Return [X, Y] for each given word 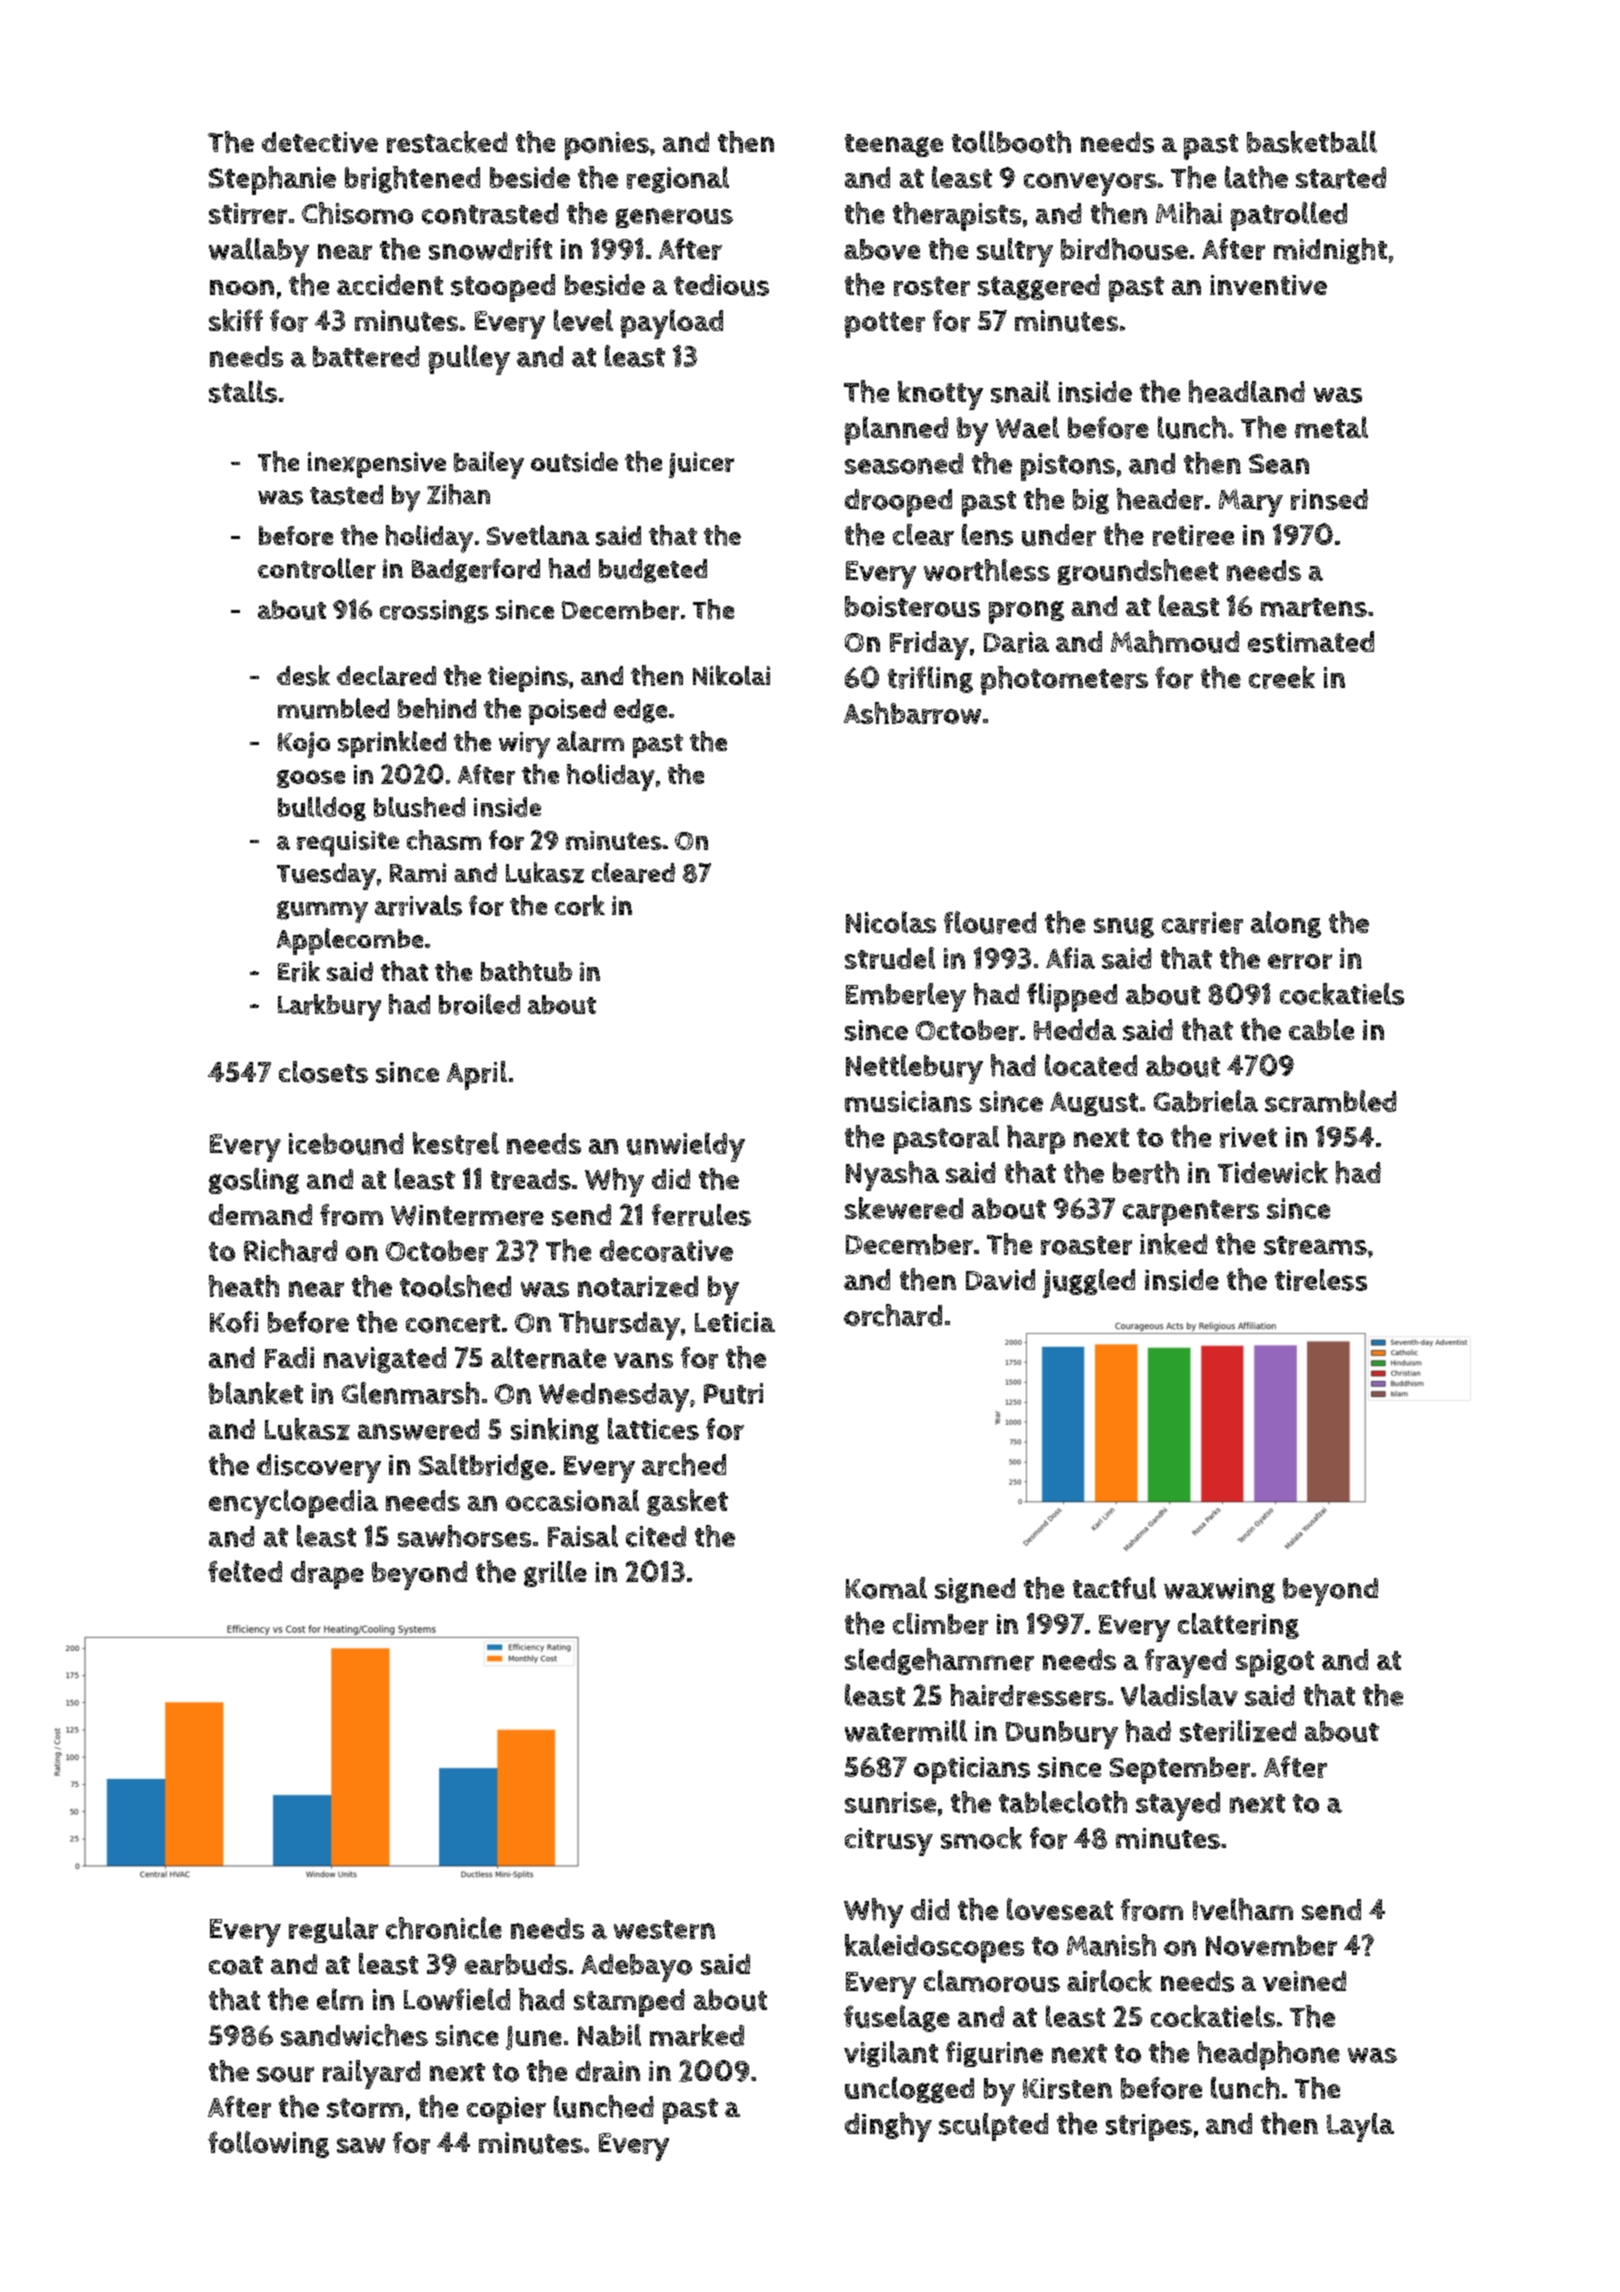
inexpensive [377, 465]
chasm [444, 840]
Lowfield [457, 1999]
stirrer [248, 213]
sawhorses [464, 1536]
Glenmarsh [410, 1393]
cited [656, 1536]
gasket [687, 1502]
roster [932, 286]
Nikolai [731, 675]
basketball [1312, 142]
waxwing [1219, 1590]
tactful [1114, 1588]
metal [1331, 427]
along [1286, 924]
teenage [894, 145]
